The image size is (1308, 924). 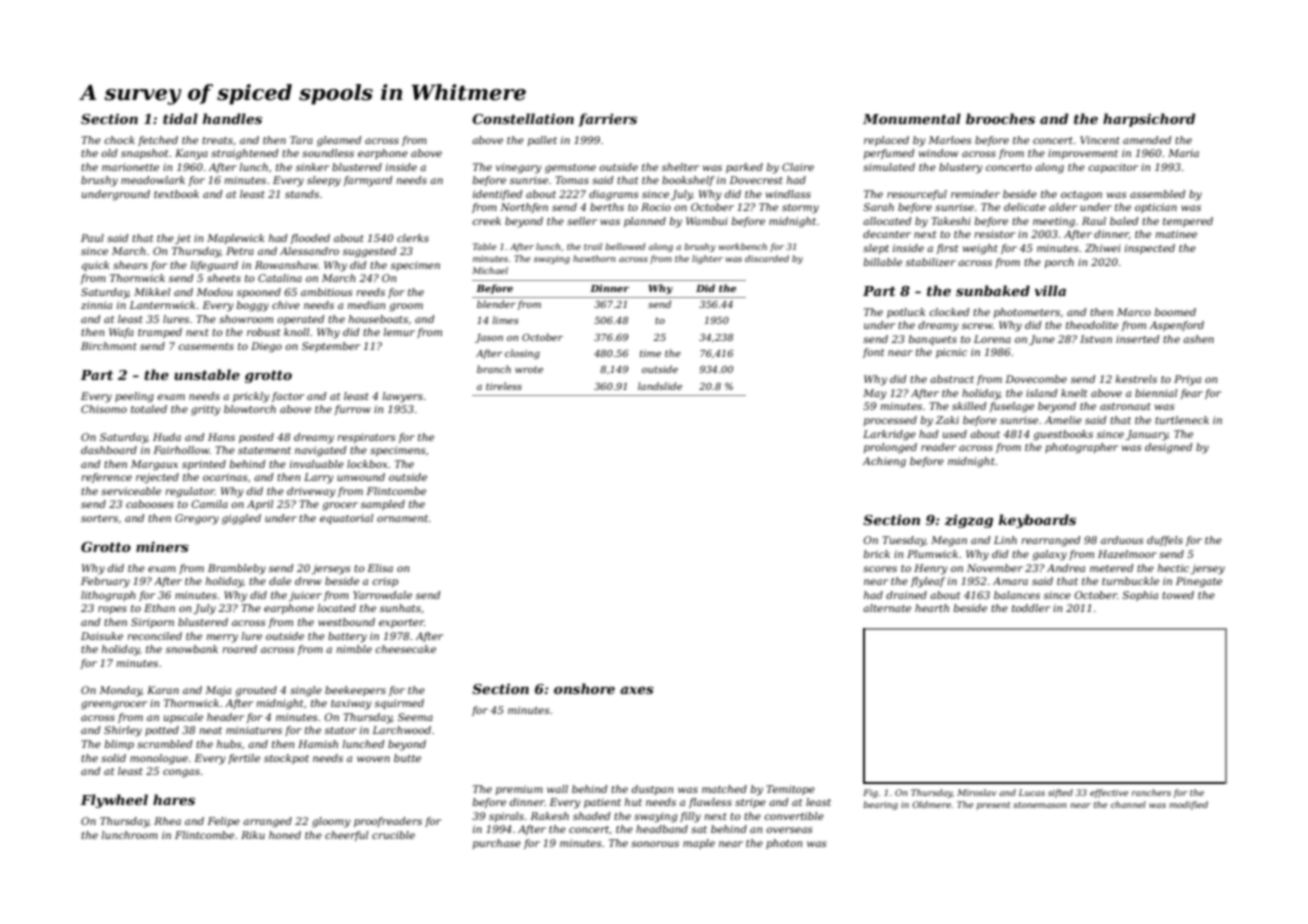 What do you see at coordinates (1031, 608) in the screenshot?
I see `toddler` at bounding box center [1031, 608].
